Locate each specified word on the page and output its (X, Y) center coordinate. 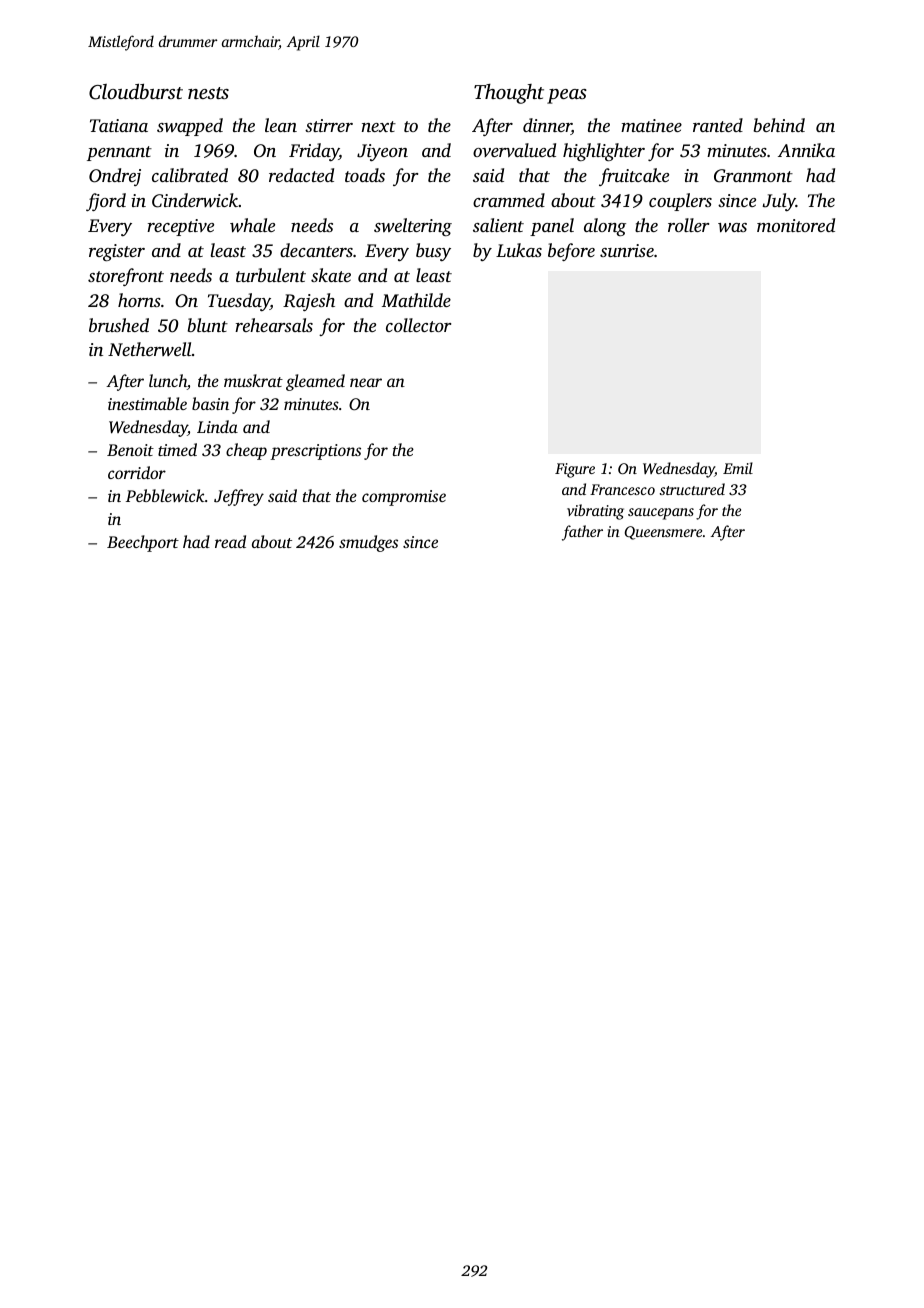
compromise (404, 498)
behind (779, 125)
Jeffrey (239, 497)
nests (208, 93)
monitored (796, 225)
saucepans (661, 514)
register (117, 252)
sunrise (627, 250)
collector (418, 325)
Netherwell (150, 349)
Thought (509, 94)
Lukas (519, 250)
